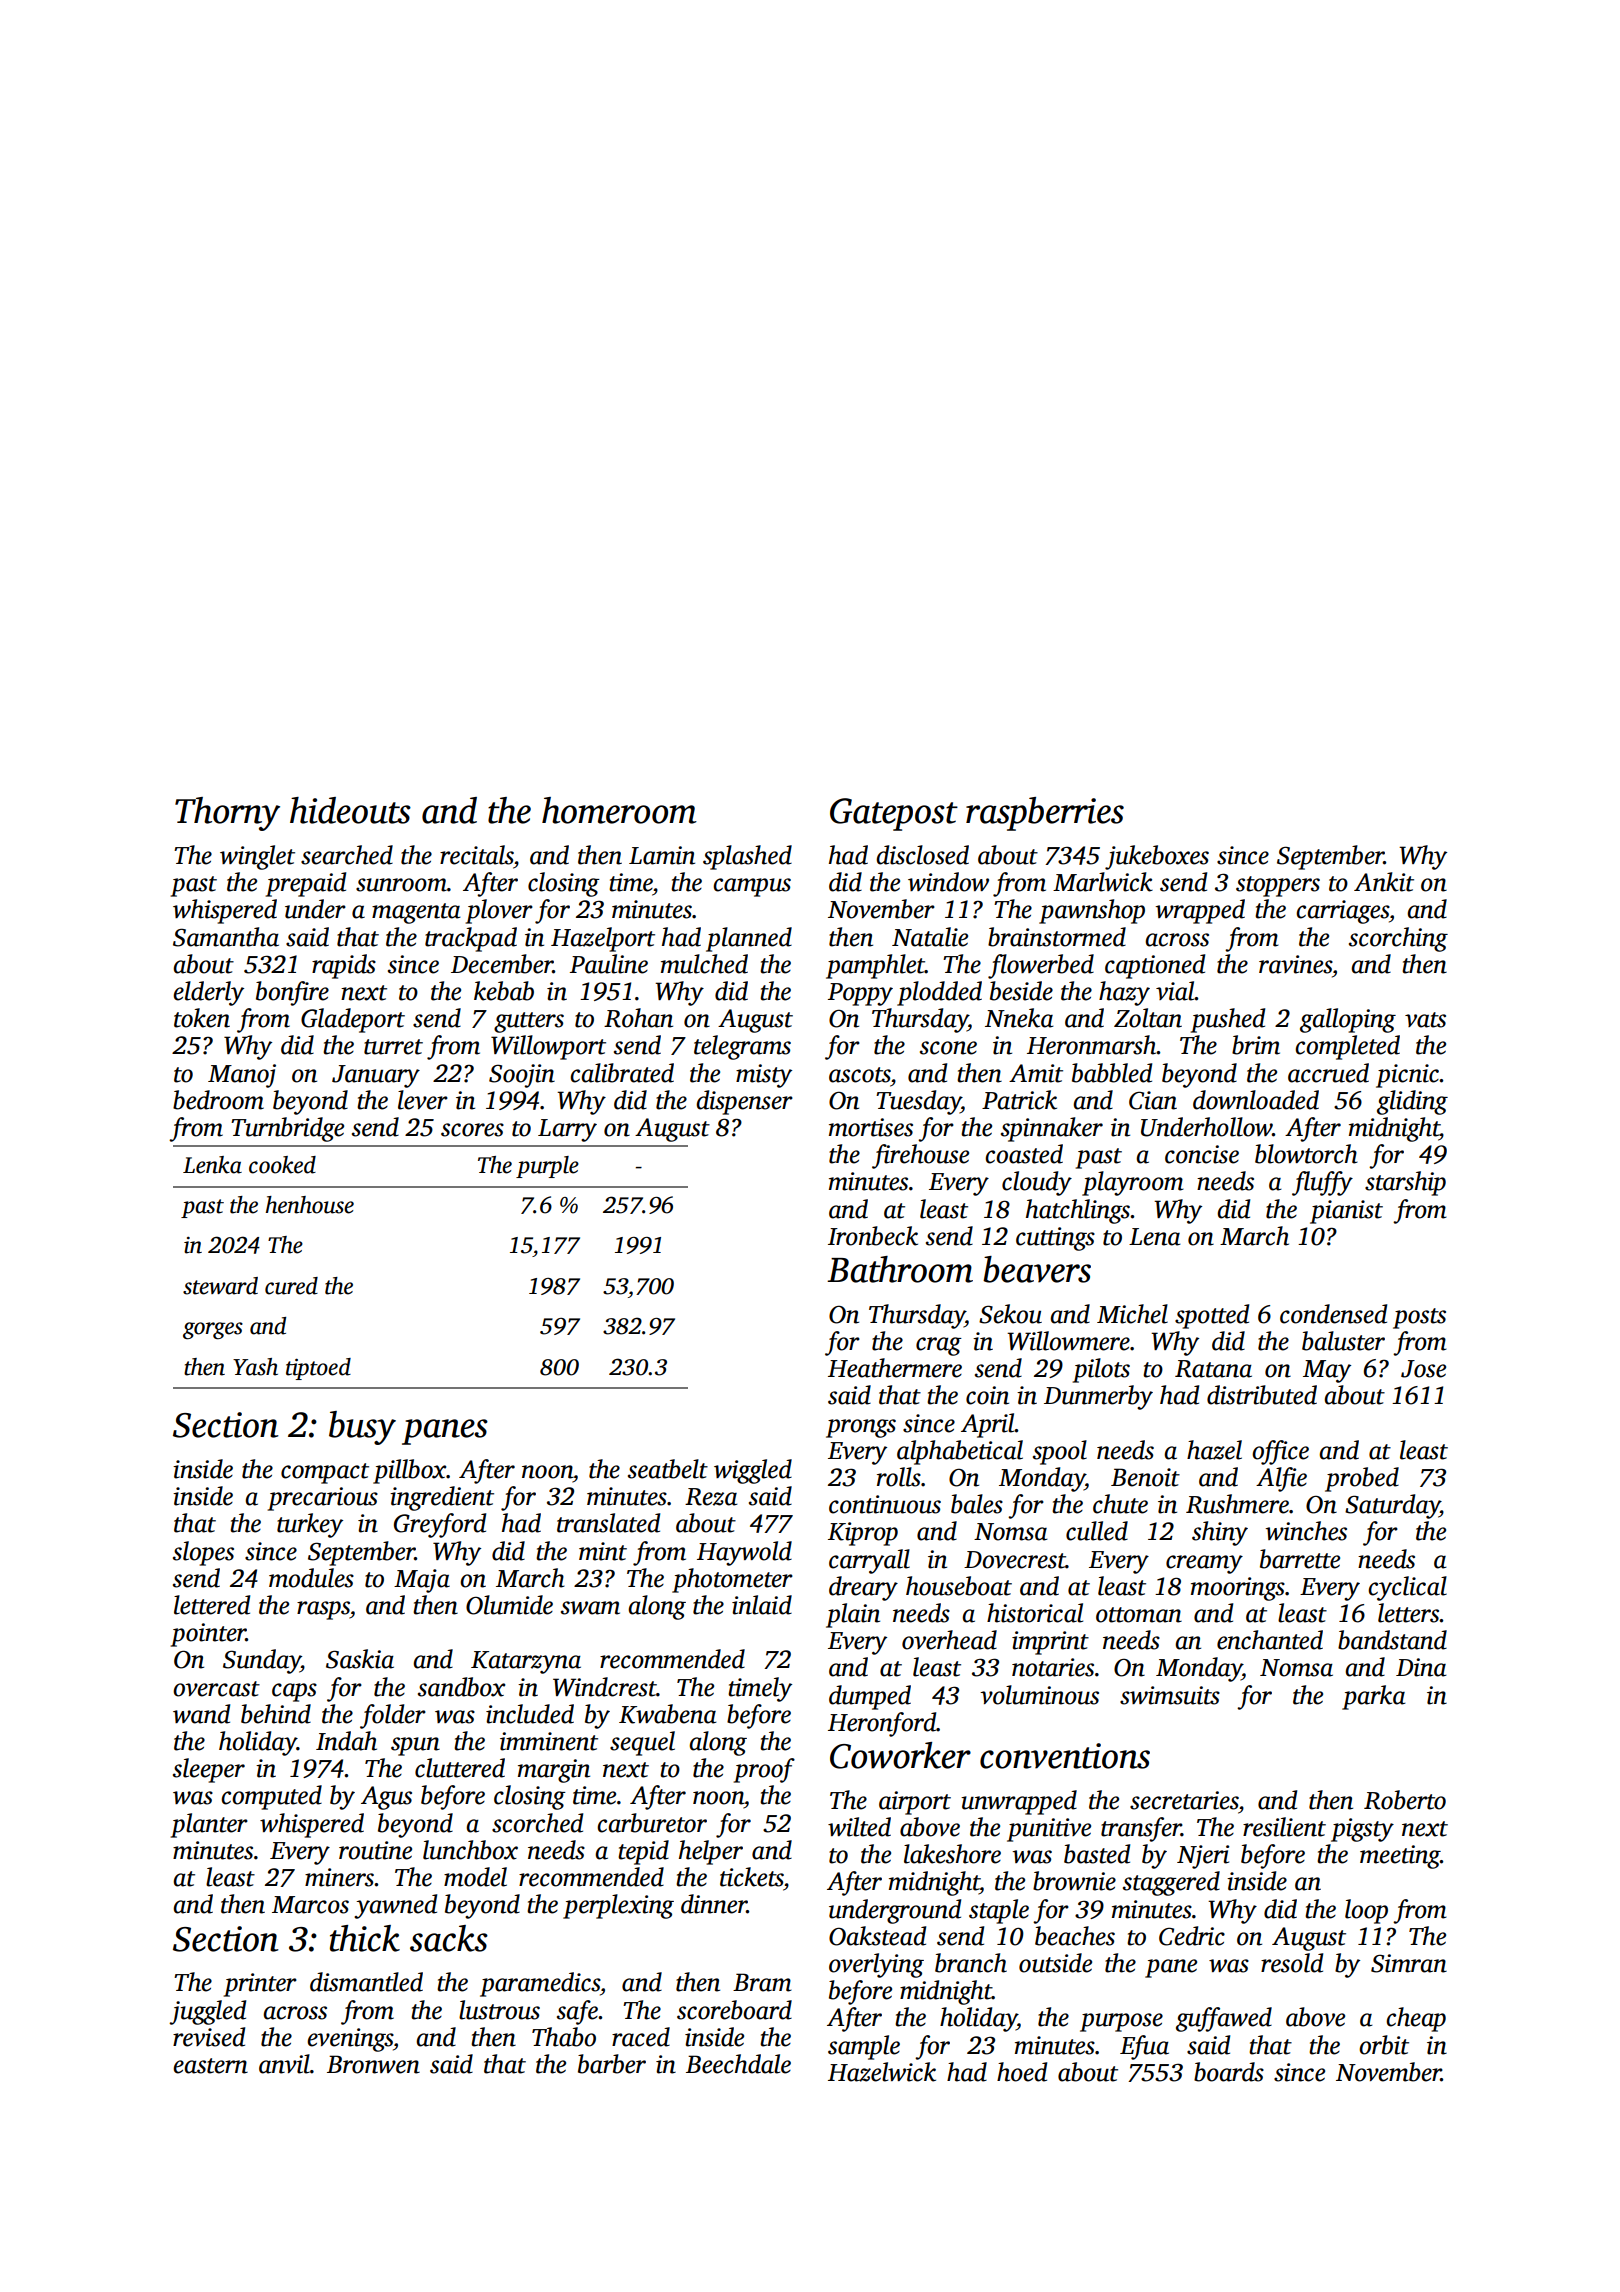 The image size is (1620, 2292). I want to click on planned, so click(749, 939).
